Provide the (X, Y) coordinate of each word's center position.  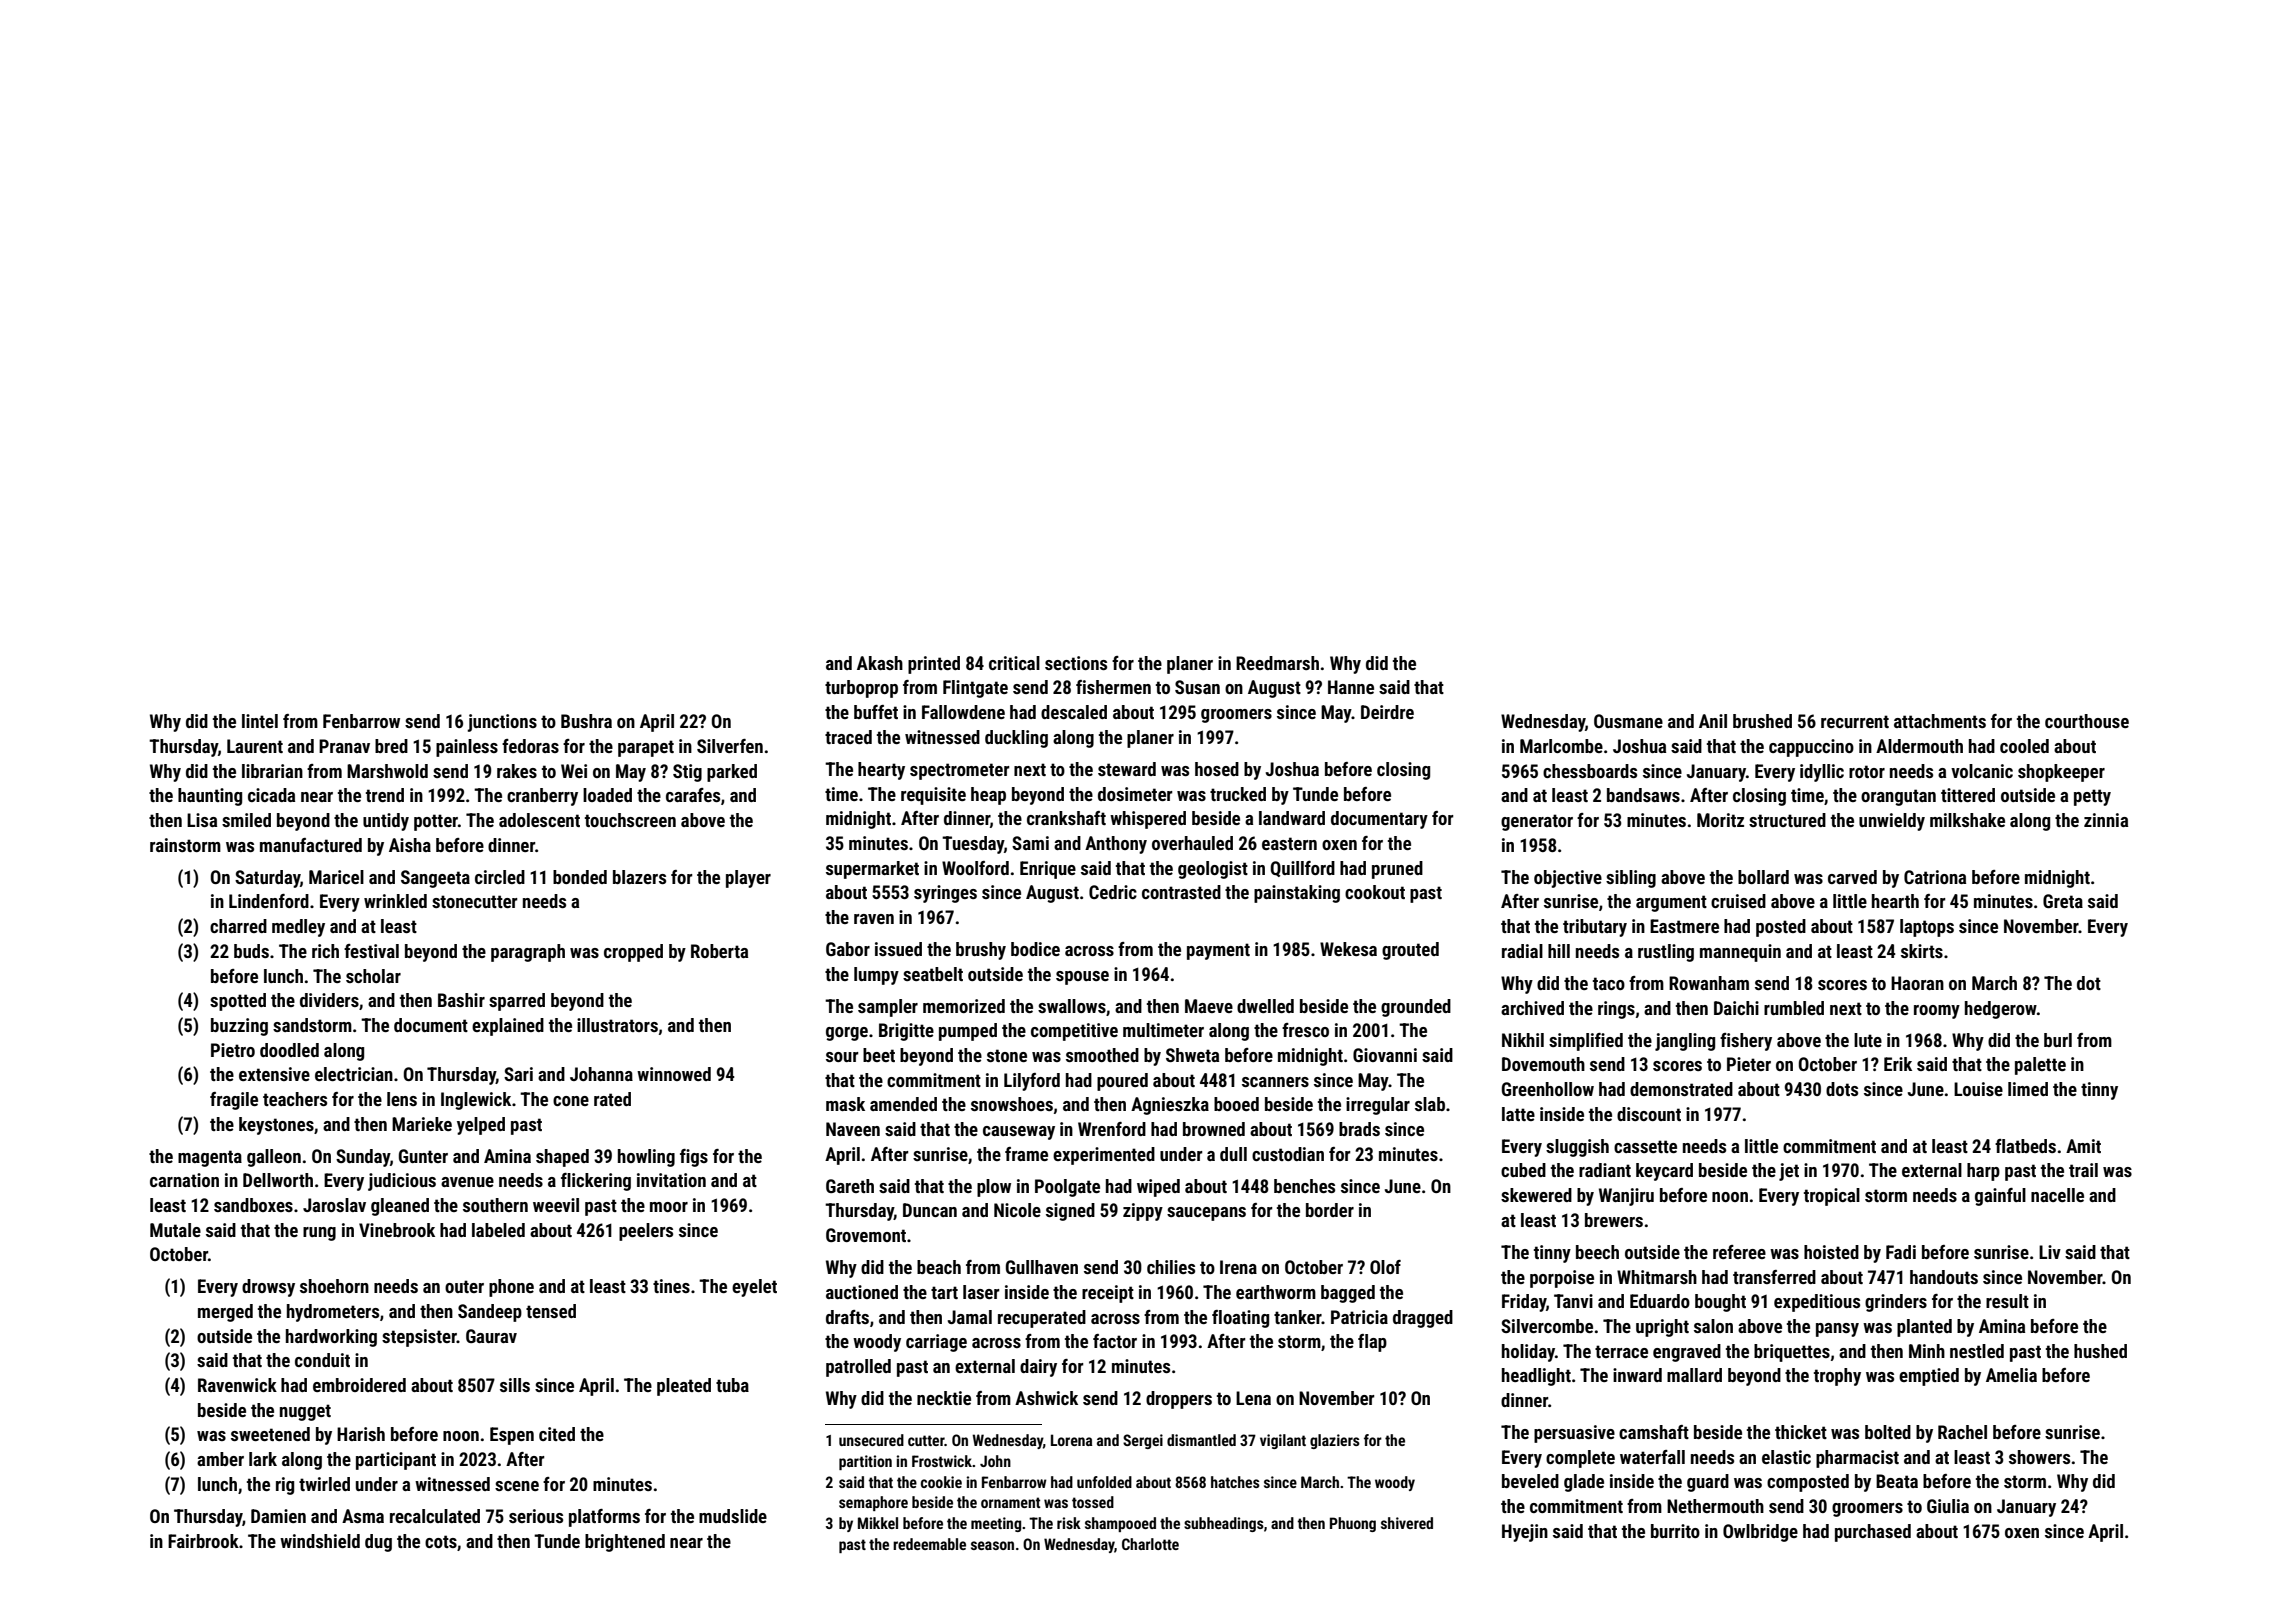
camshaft (1654, 1432)
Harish (361, 1434)
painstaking (1297, 894)
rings (1616, 1010)
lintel (260, 721)
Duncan (930, 1210)
